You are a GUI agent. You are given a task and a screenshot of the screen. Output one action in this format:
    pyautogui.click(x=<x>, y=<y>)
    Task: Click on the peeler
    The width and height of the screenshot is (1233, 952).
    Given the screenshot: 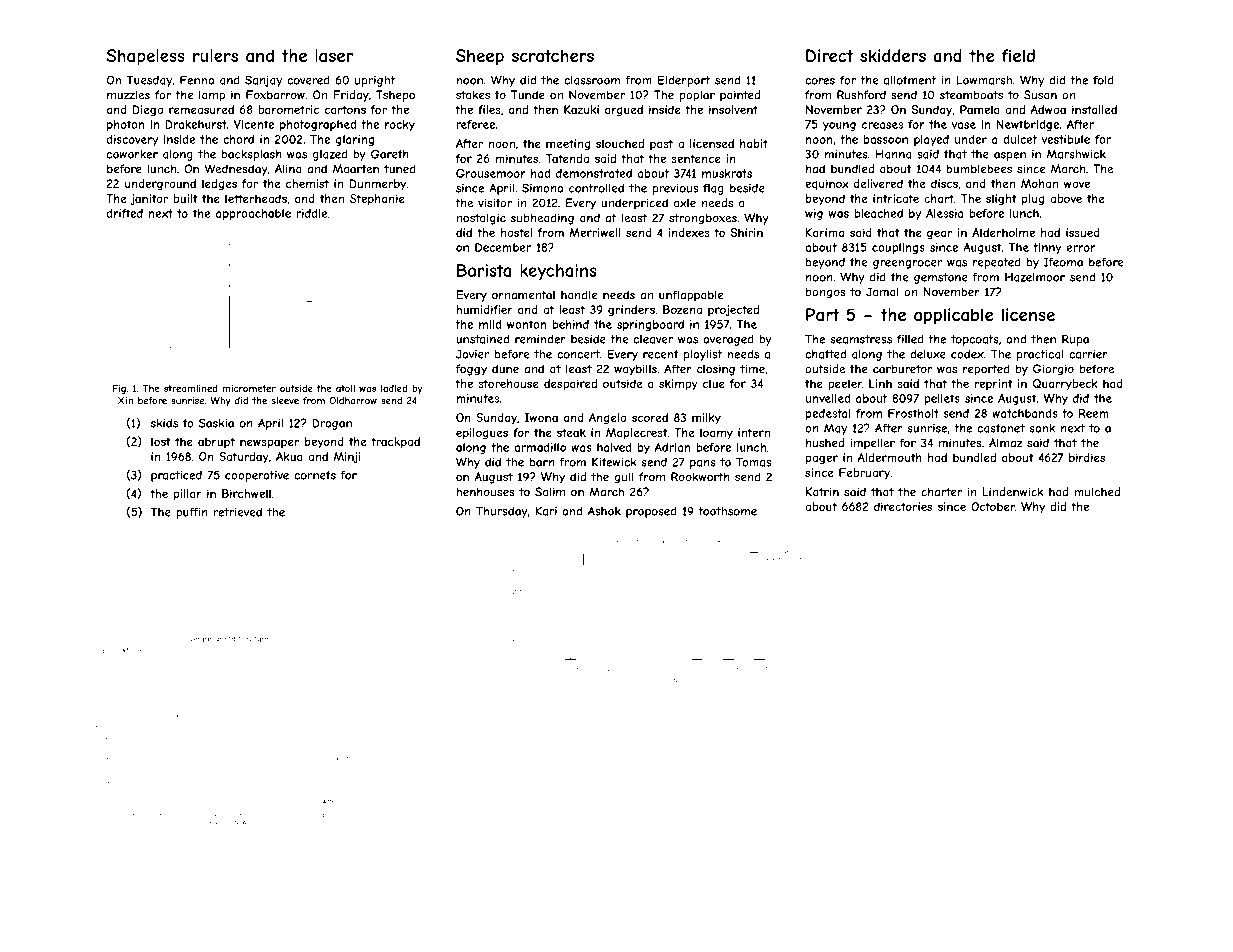 What is the action you would take?
    pyautogui.click(x=845, y=385)
